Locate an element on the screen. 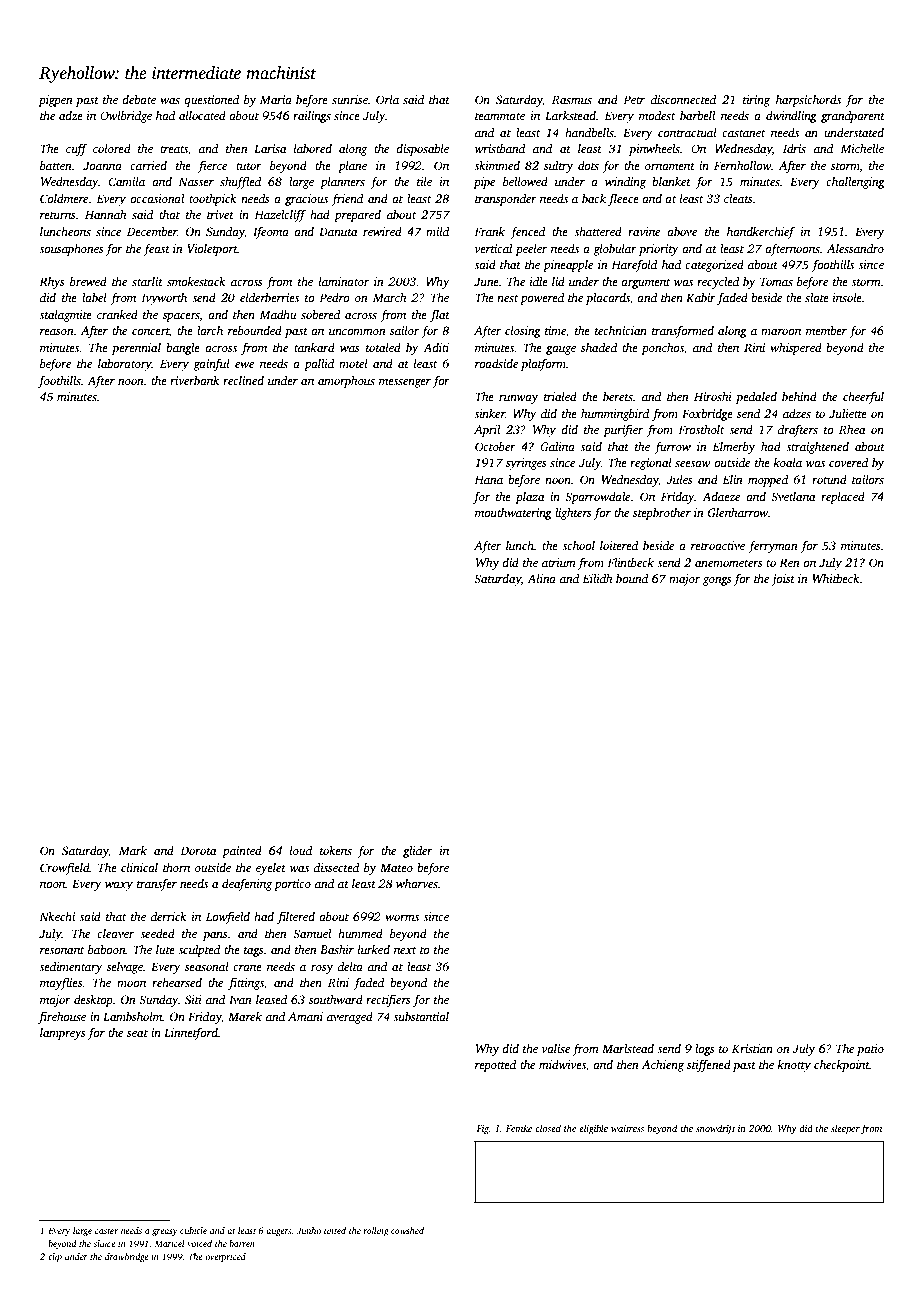  Whitbeck is located at coordinates (836, 578).
